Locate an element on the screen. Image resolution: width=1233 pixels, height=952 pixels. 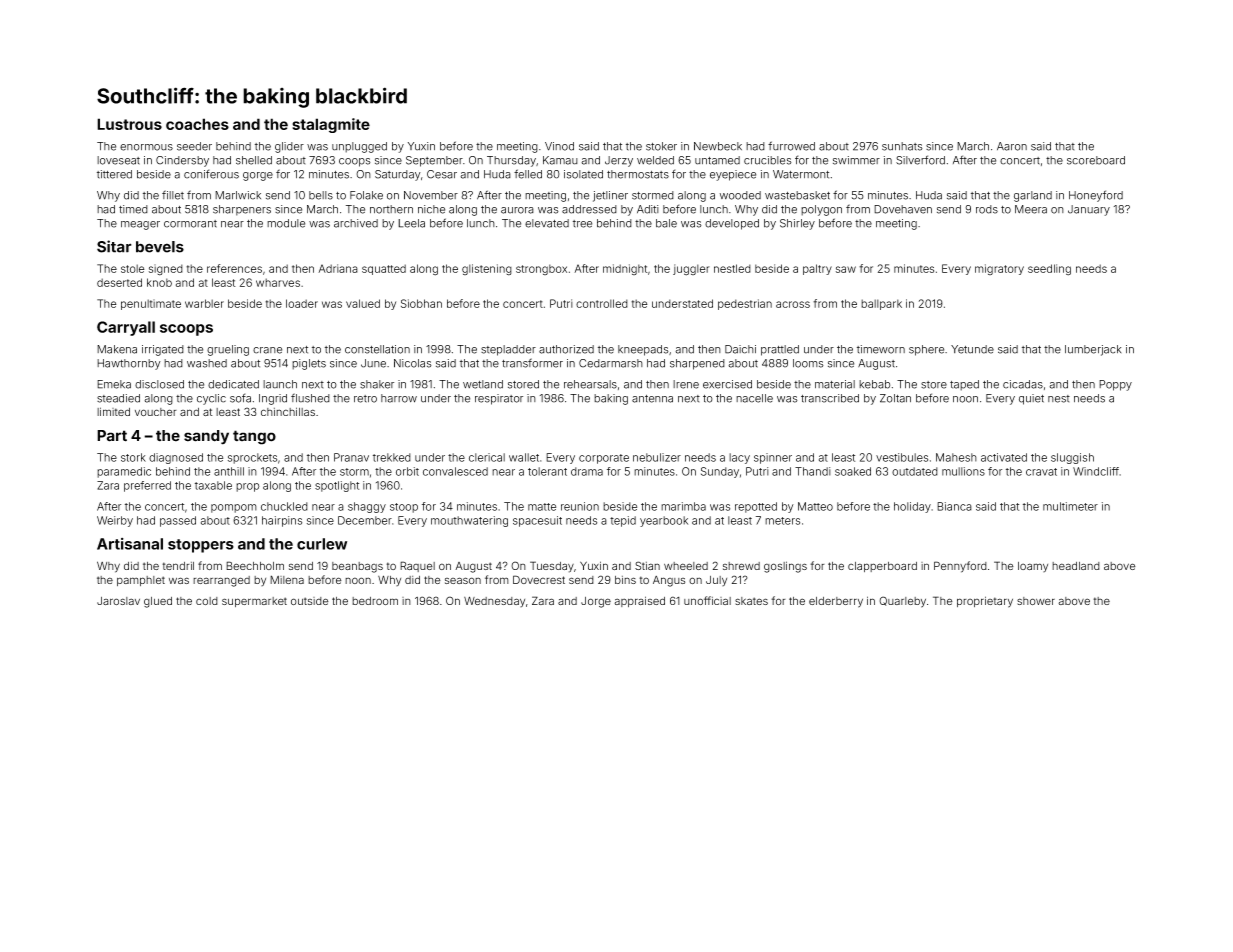
steadied is located at coordinates (118, 398).
